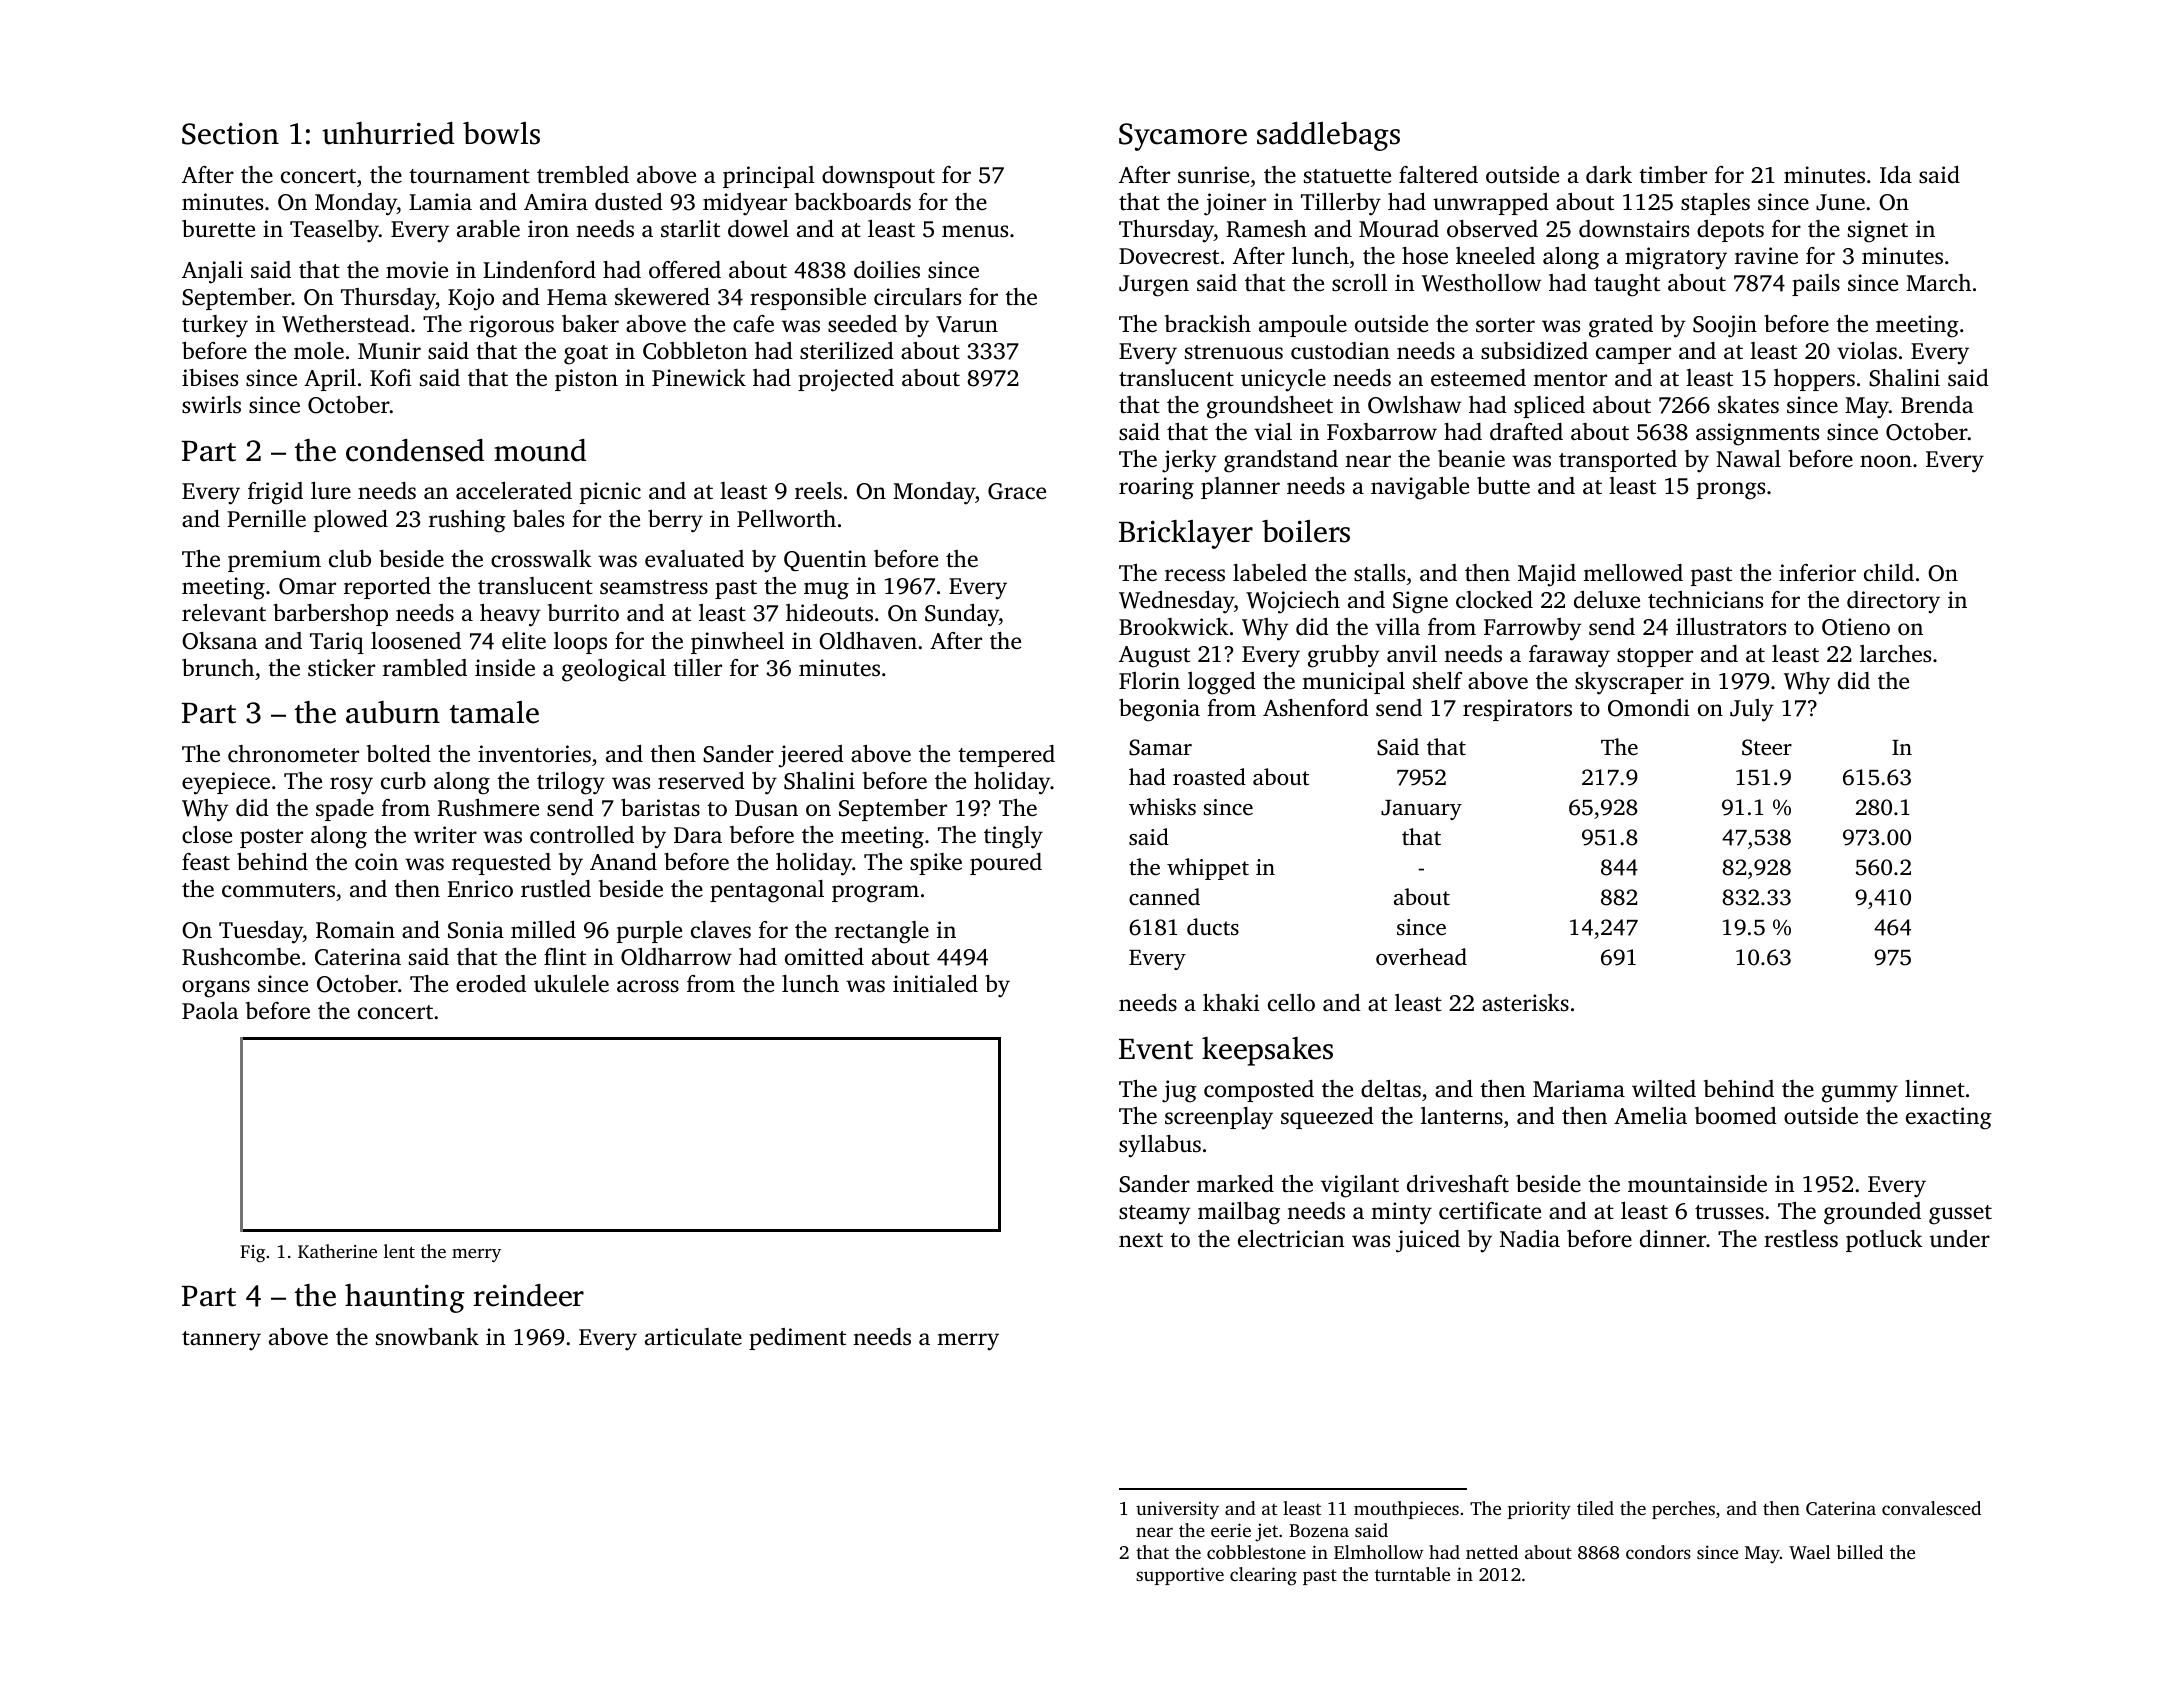  I want to click on deltas, so click(1391, 1089).
